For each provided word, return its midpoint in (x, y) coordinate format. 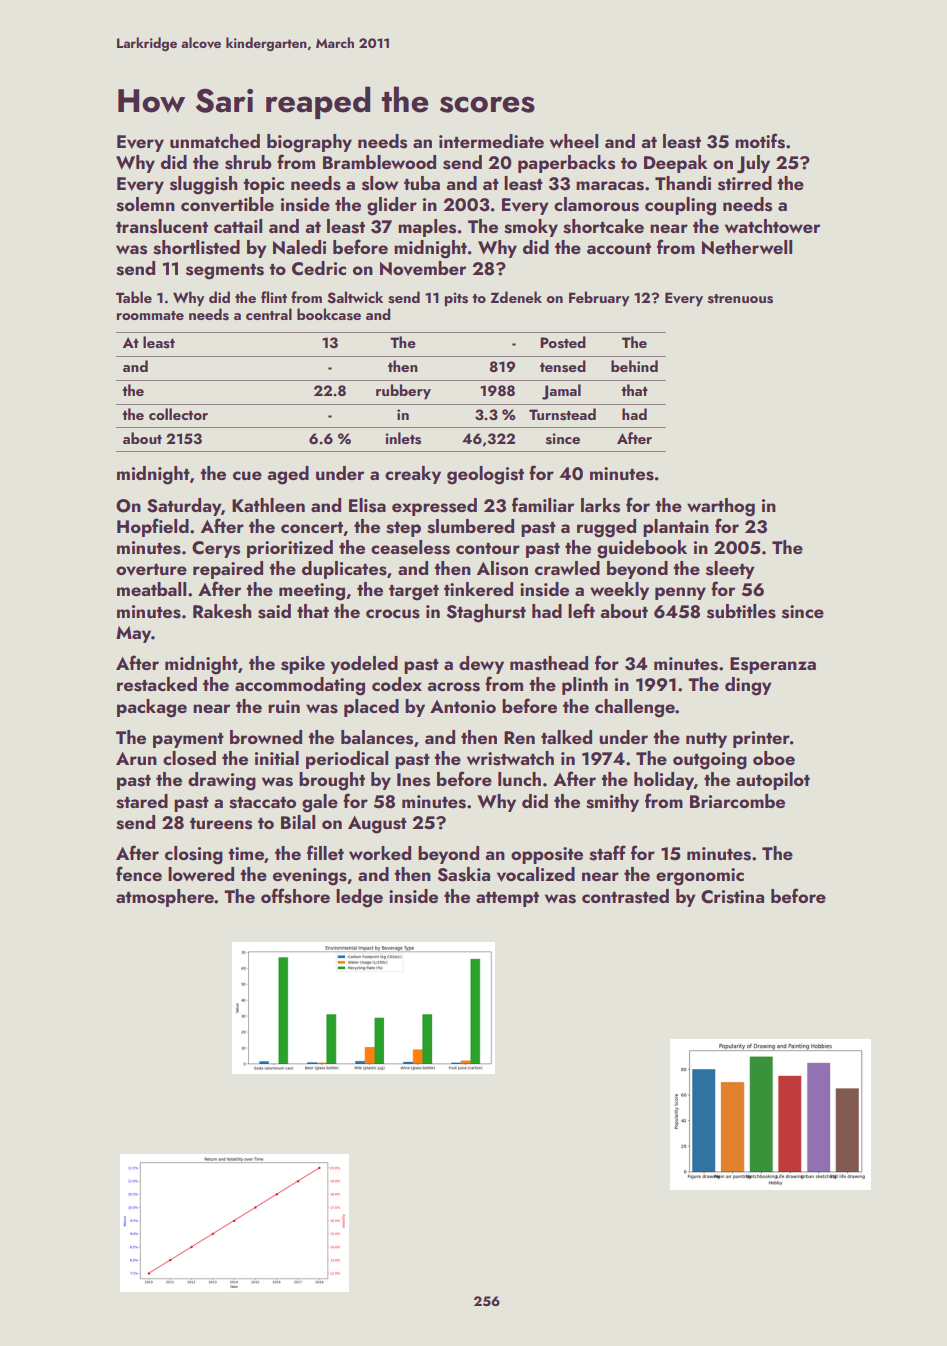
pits (456, 299)
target (414, 593)
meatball (151, 589)
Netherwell (747, 247)
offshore (295, 896)
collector (178, 414)
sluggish (204, 185)
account (619, 248)
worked (380, 853)
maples (427, 228)
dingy (748, 686)
